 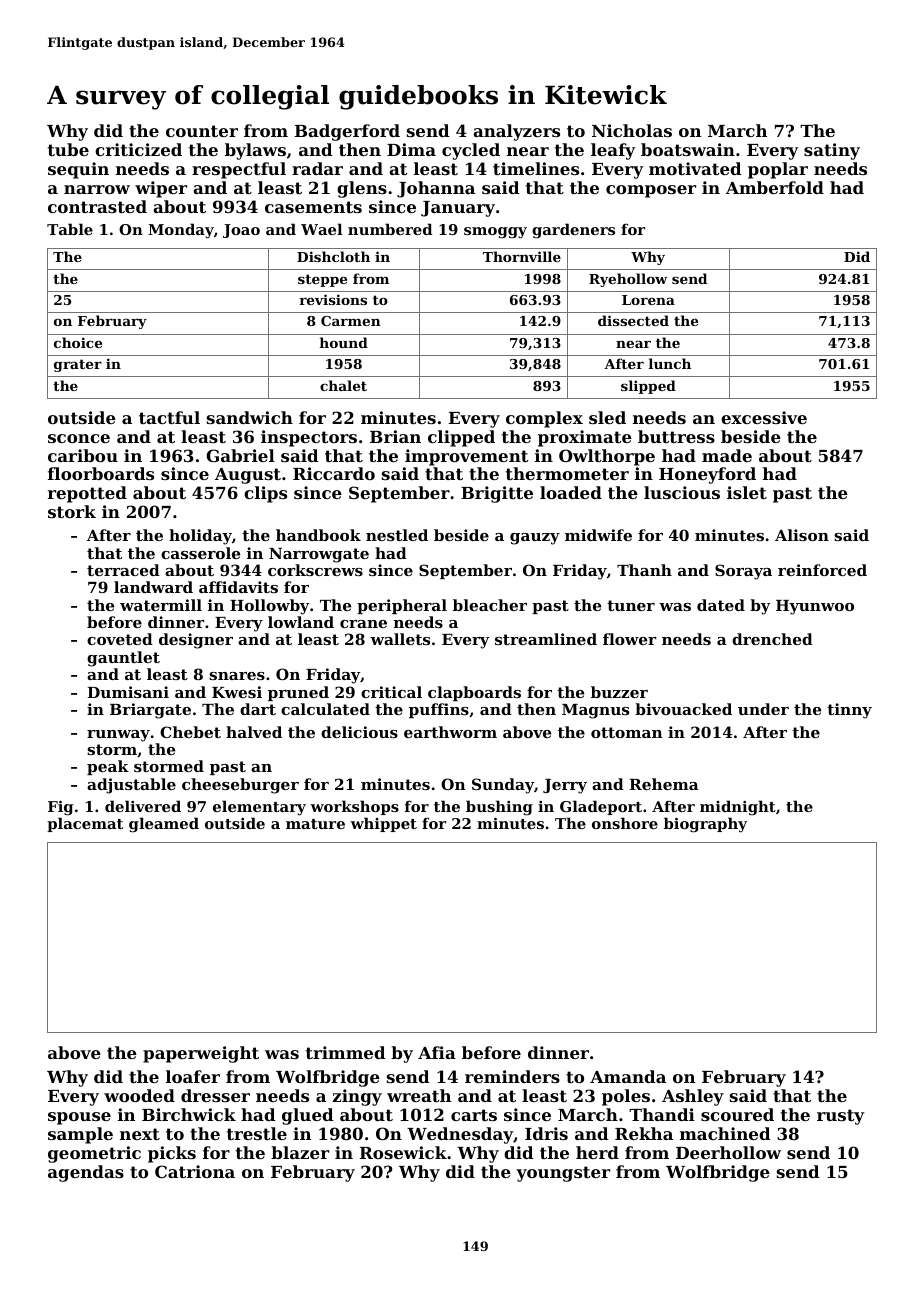 I want to click on biography, so click(x=705, y=825).
